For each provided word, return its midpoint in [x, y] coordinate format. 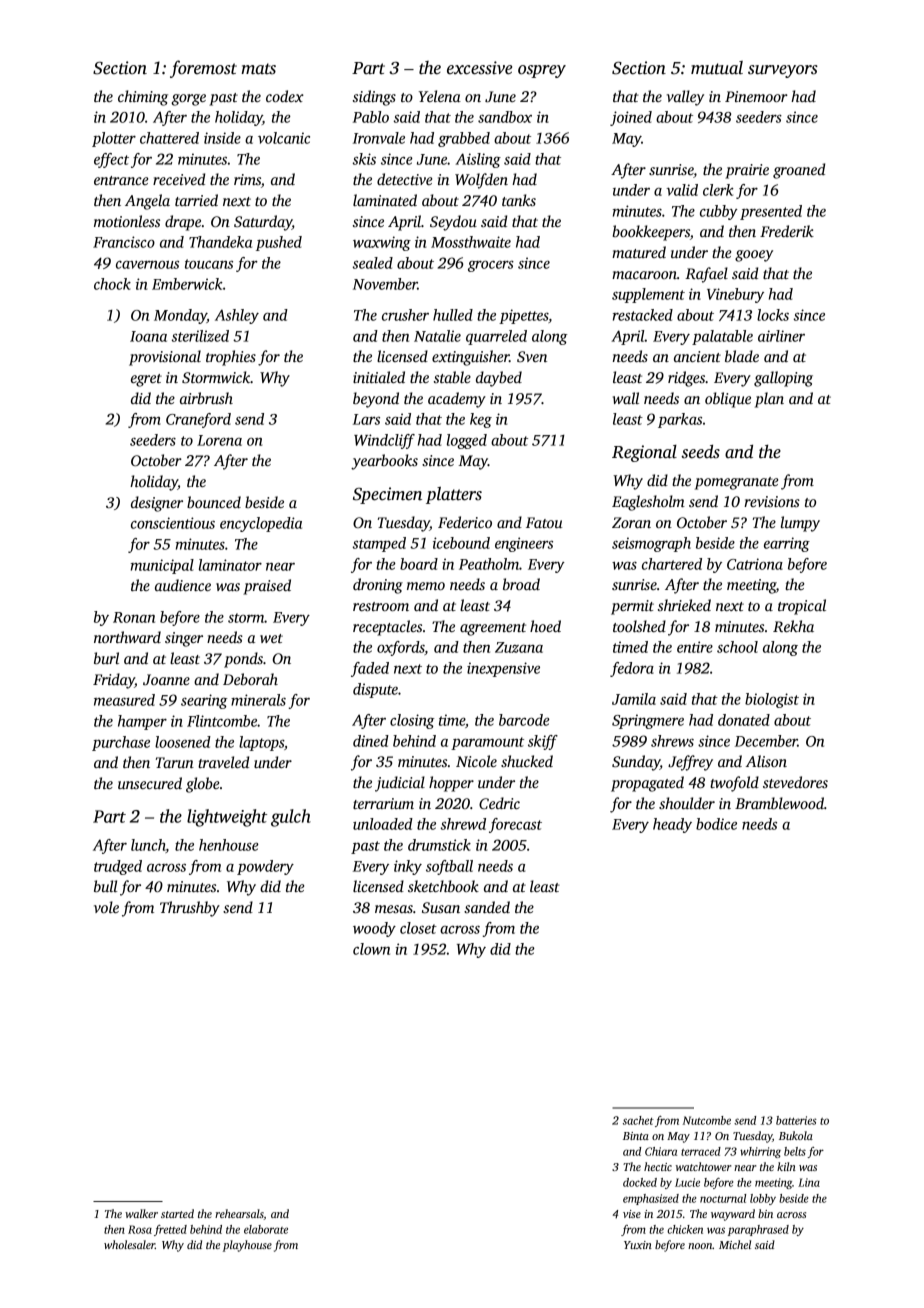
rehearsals [239, 1214]
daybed [499, 379]
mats [258, 69]
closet [418, 928]
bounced [214, 502]
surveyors [783, 71]
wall [626, 398]
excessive [479, 68]
